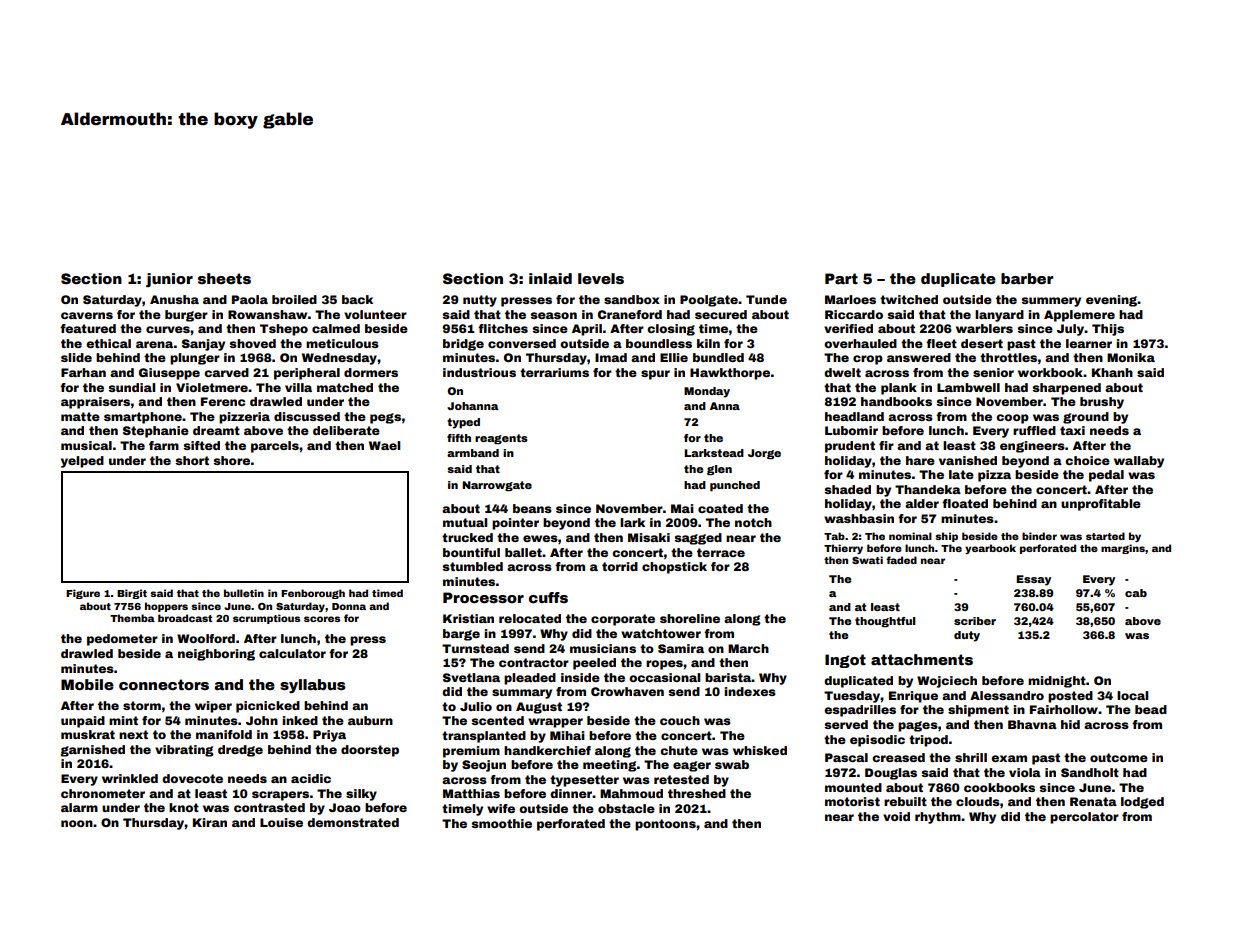 The image size is (1233, 952). Describe the element at coordinates (665, 825) in the page. I see `pontoons` at that location.
